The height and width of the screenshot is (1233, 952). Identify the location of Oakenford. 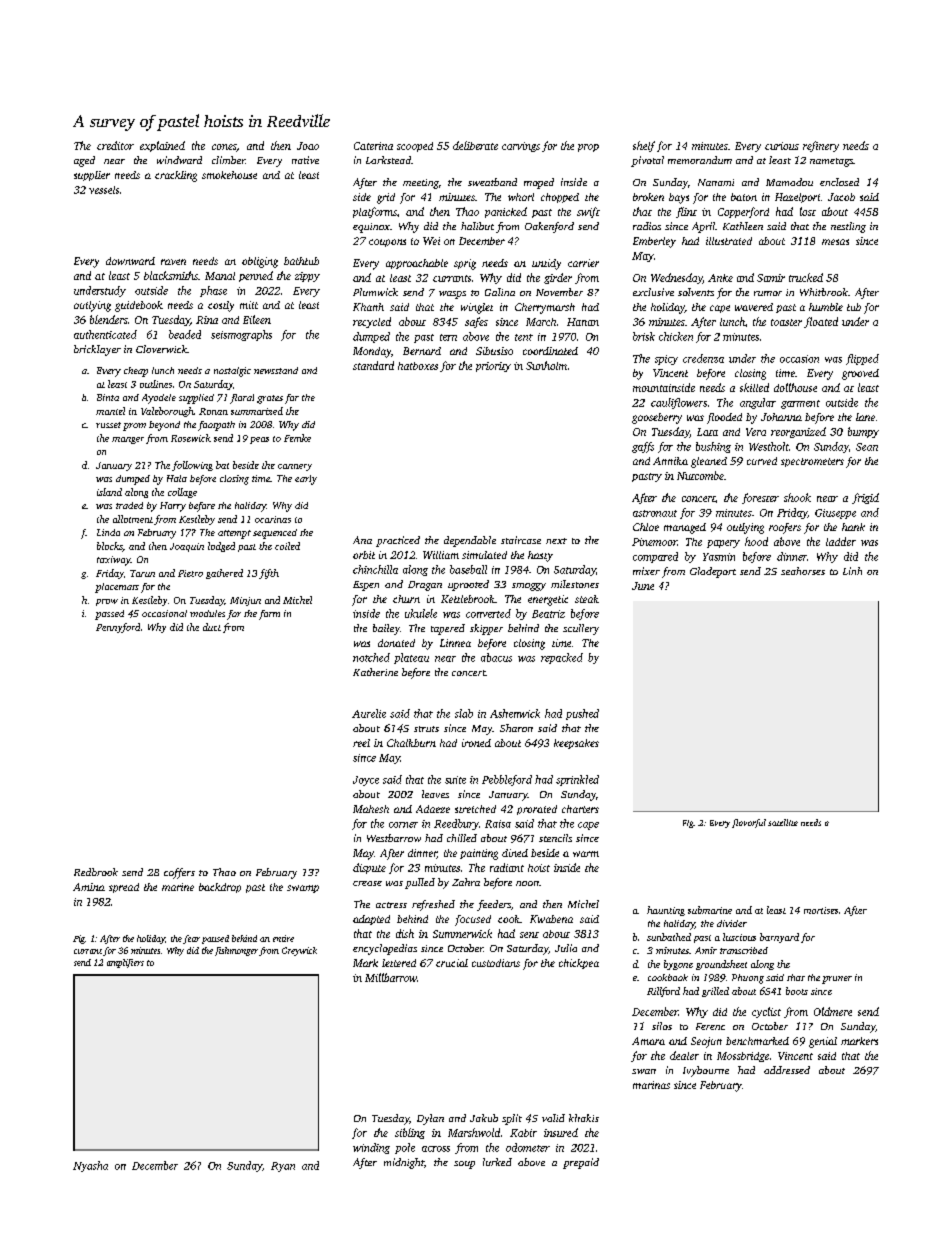
(549, 227).
